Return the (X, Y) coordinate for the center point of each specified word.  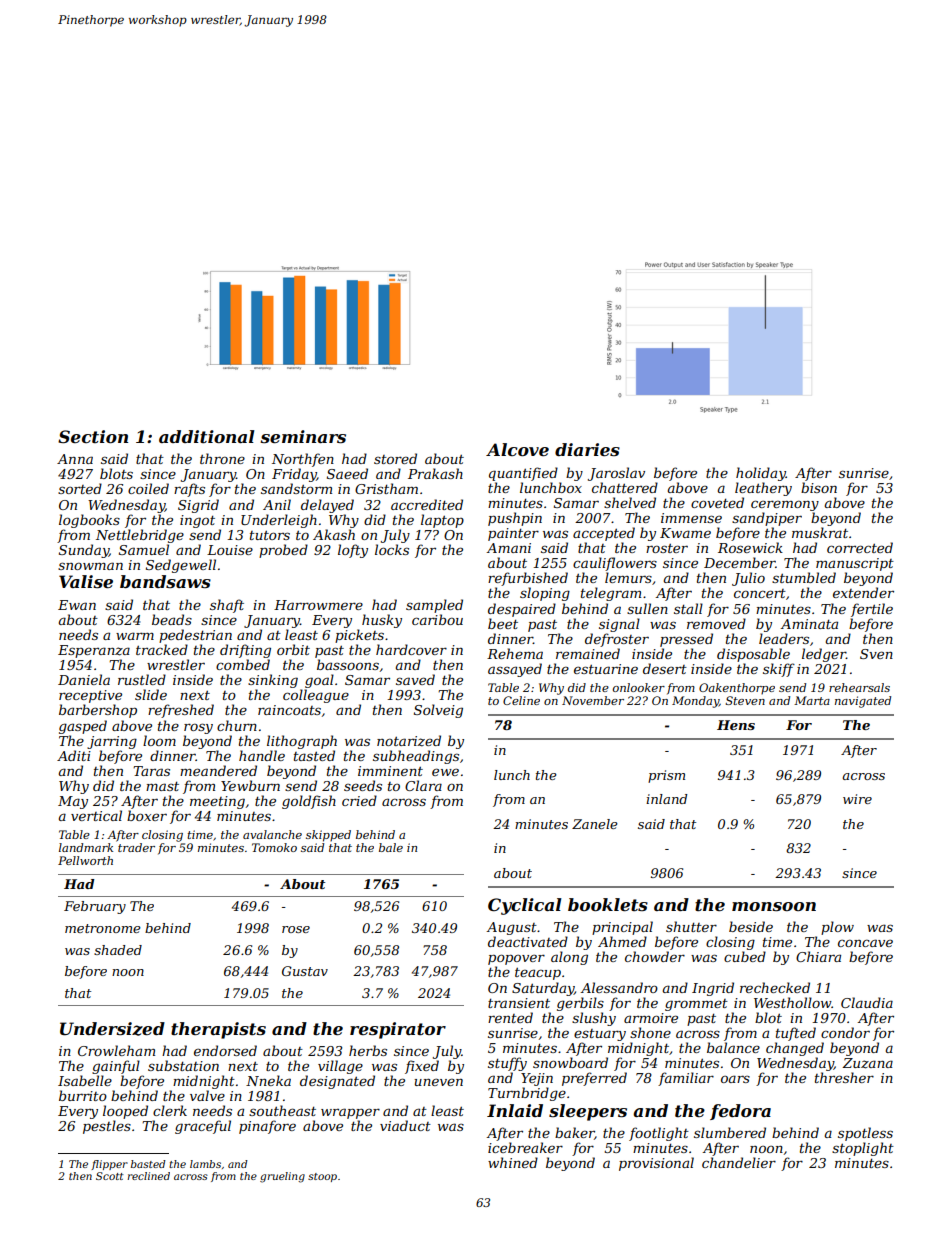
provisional (656, 1164)
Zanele (595, 824)
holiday (761, 474)
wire (857, 799)
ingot (197, 521)
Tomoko (274, 847)
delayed (327, 506)
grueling (282, 1177)
